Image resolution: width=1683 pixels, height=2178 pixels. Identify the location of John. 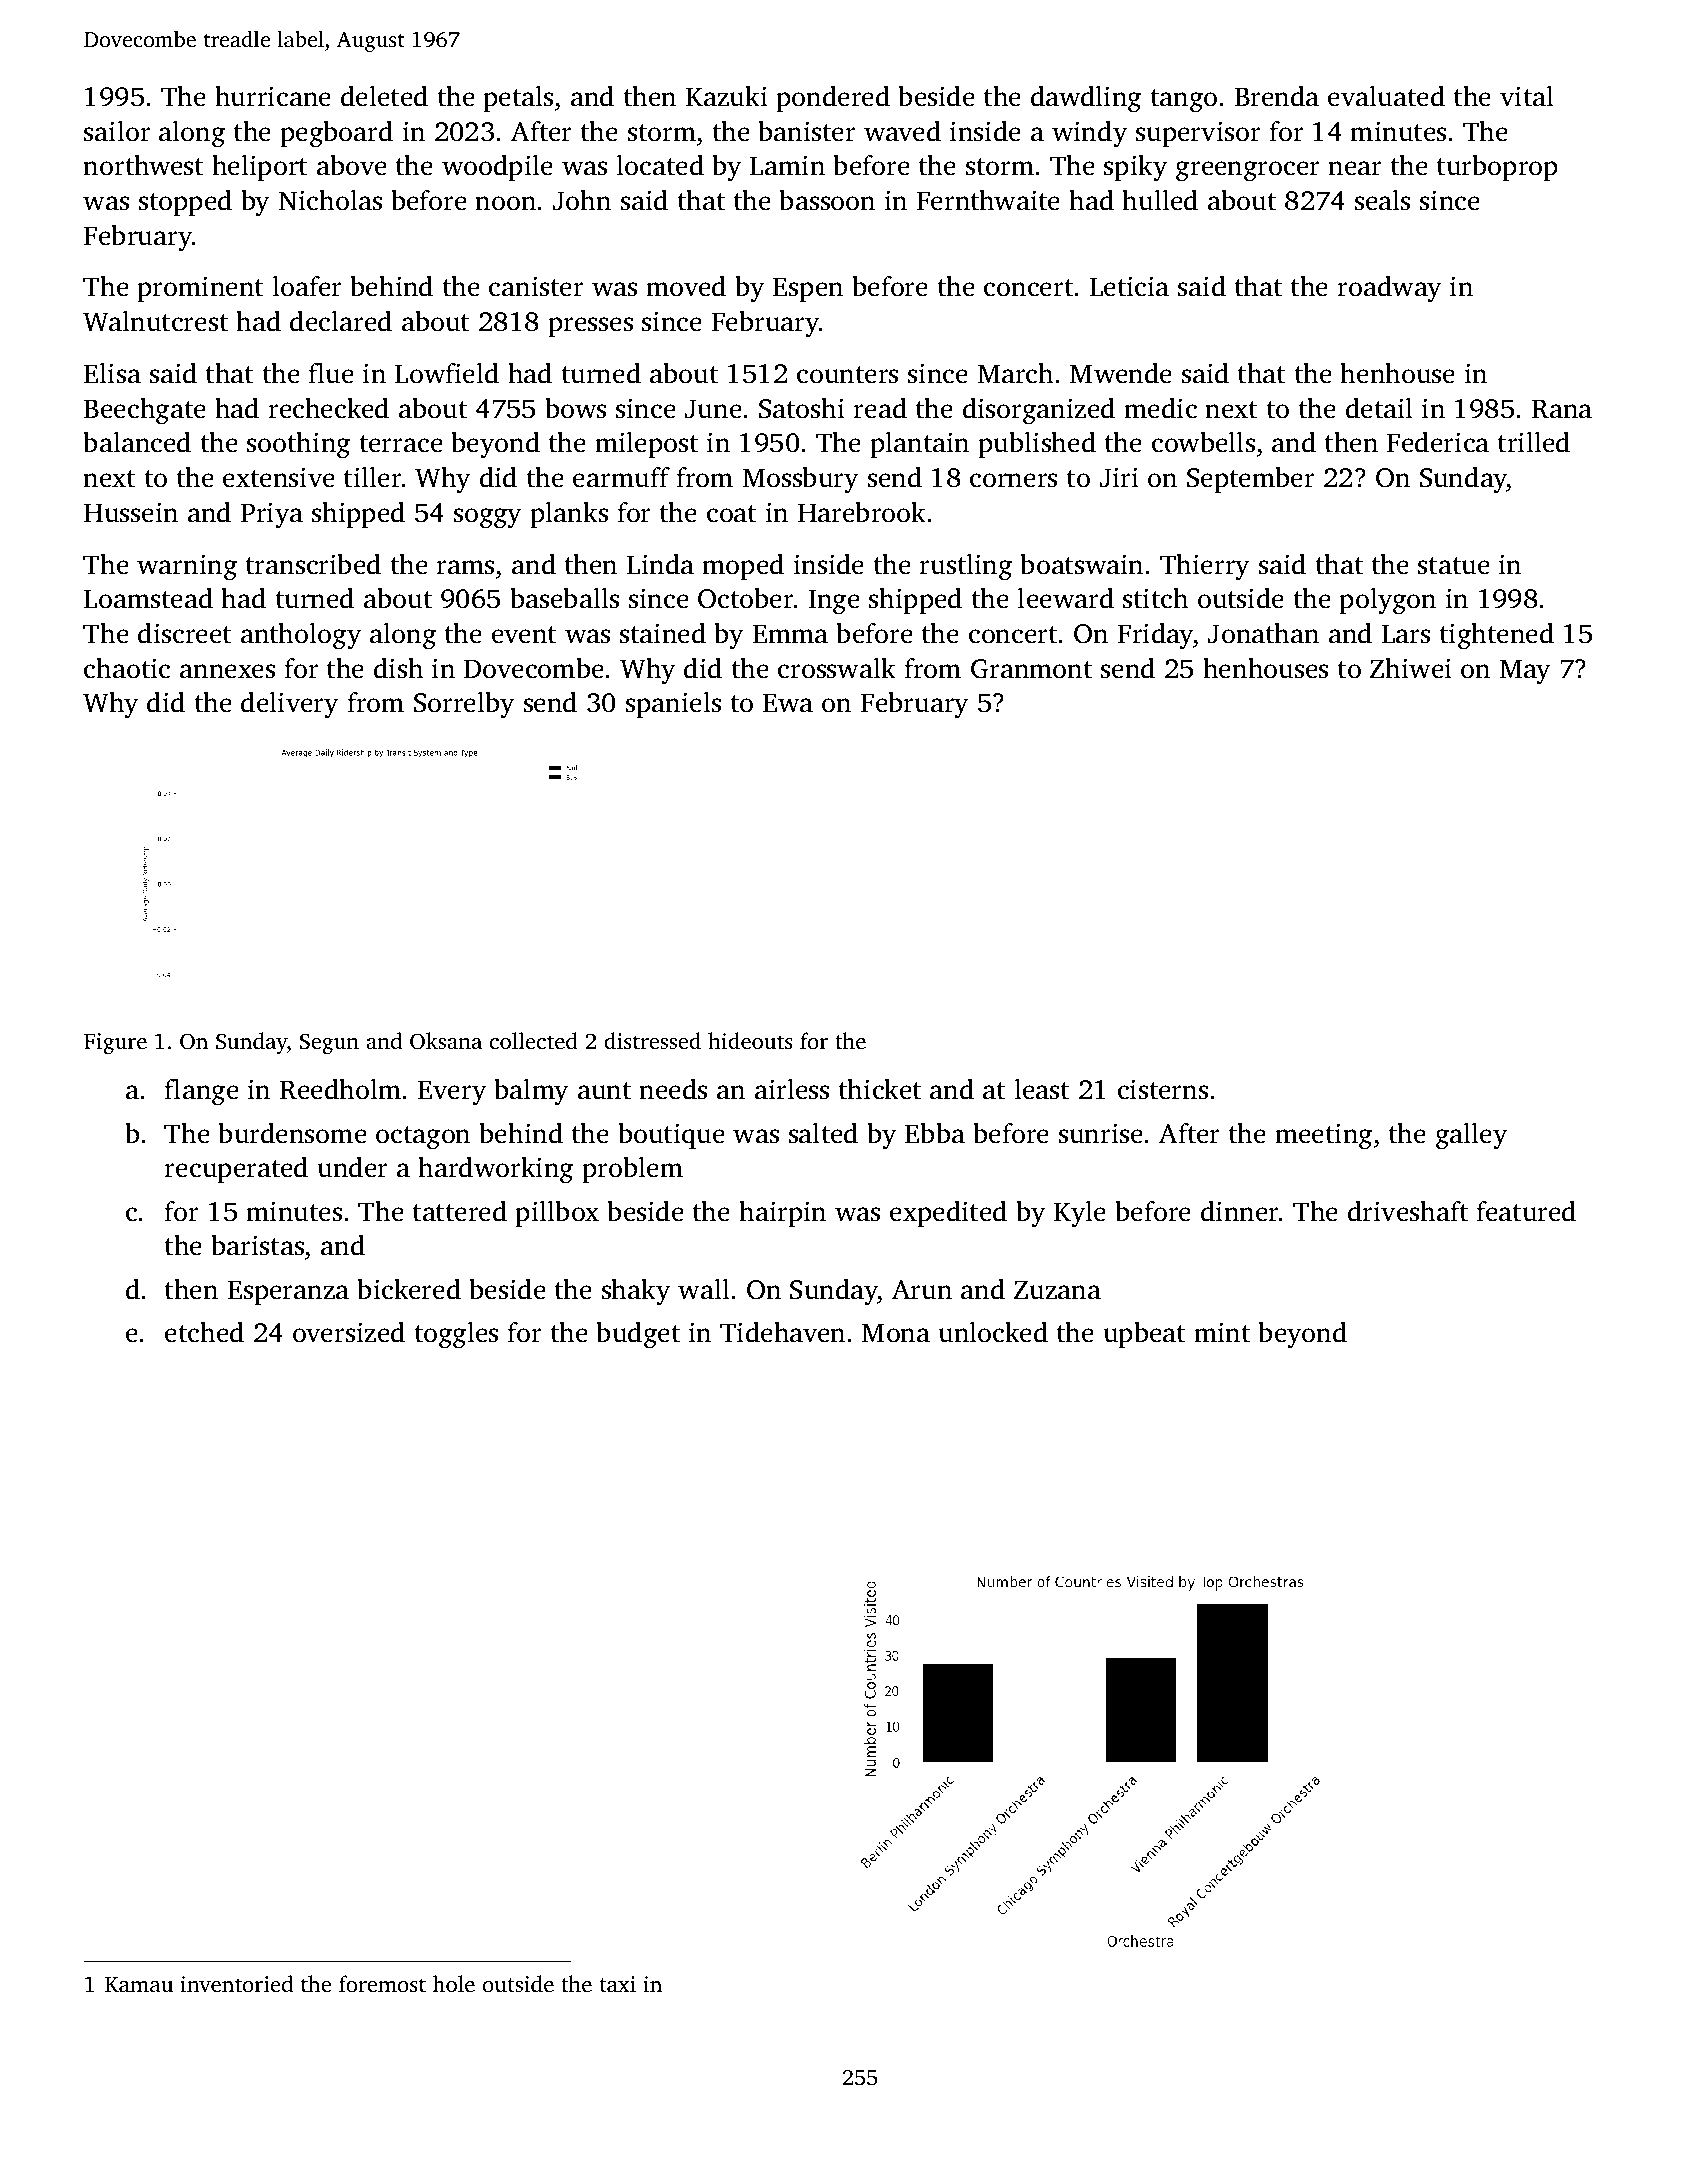
(581, 200).
